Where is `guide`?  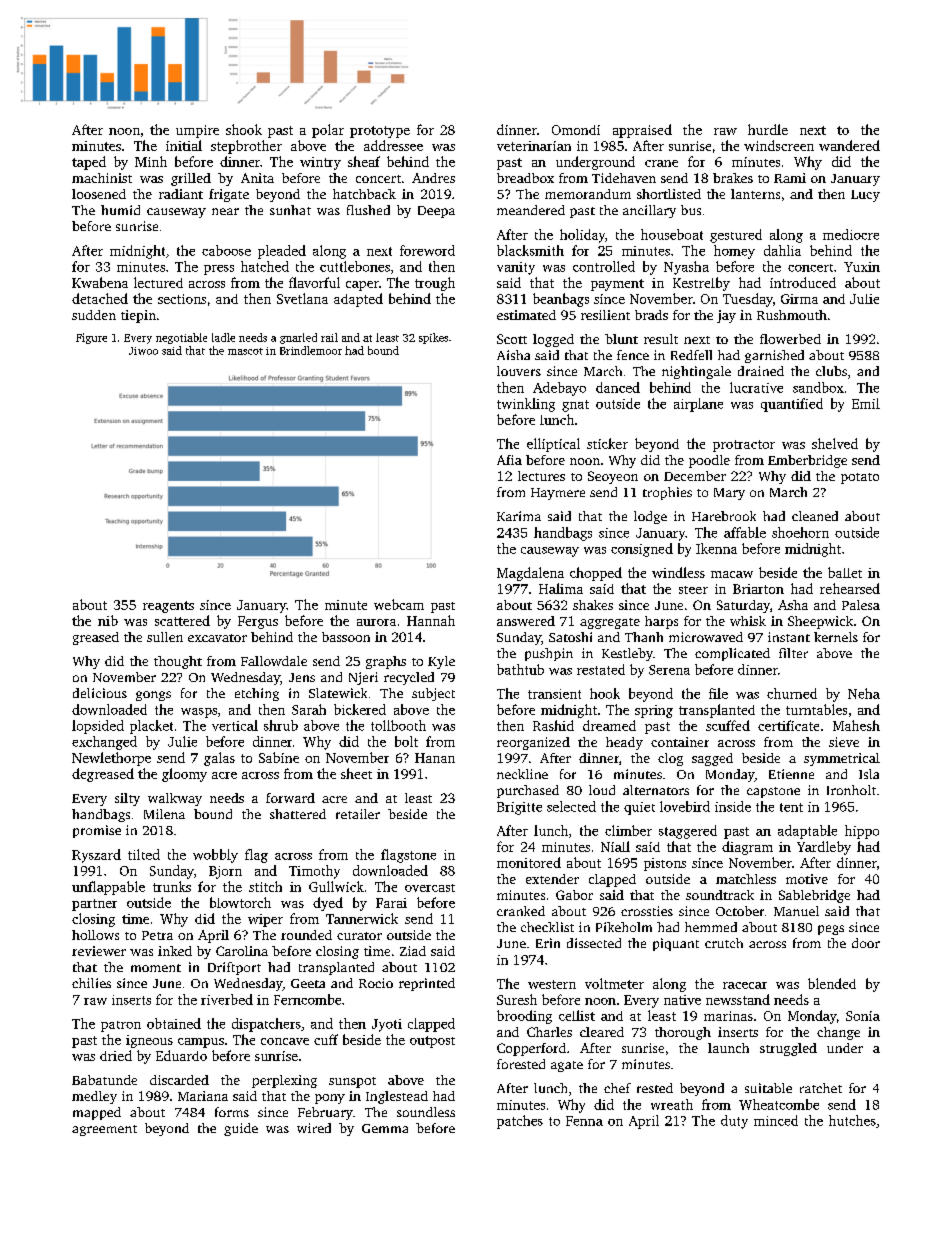
guide is located at coordinates (241, 1129).
